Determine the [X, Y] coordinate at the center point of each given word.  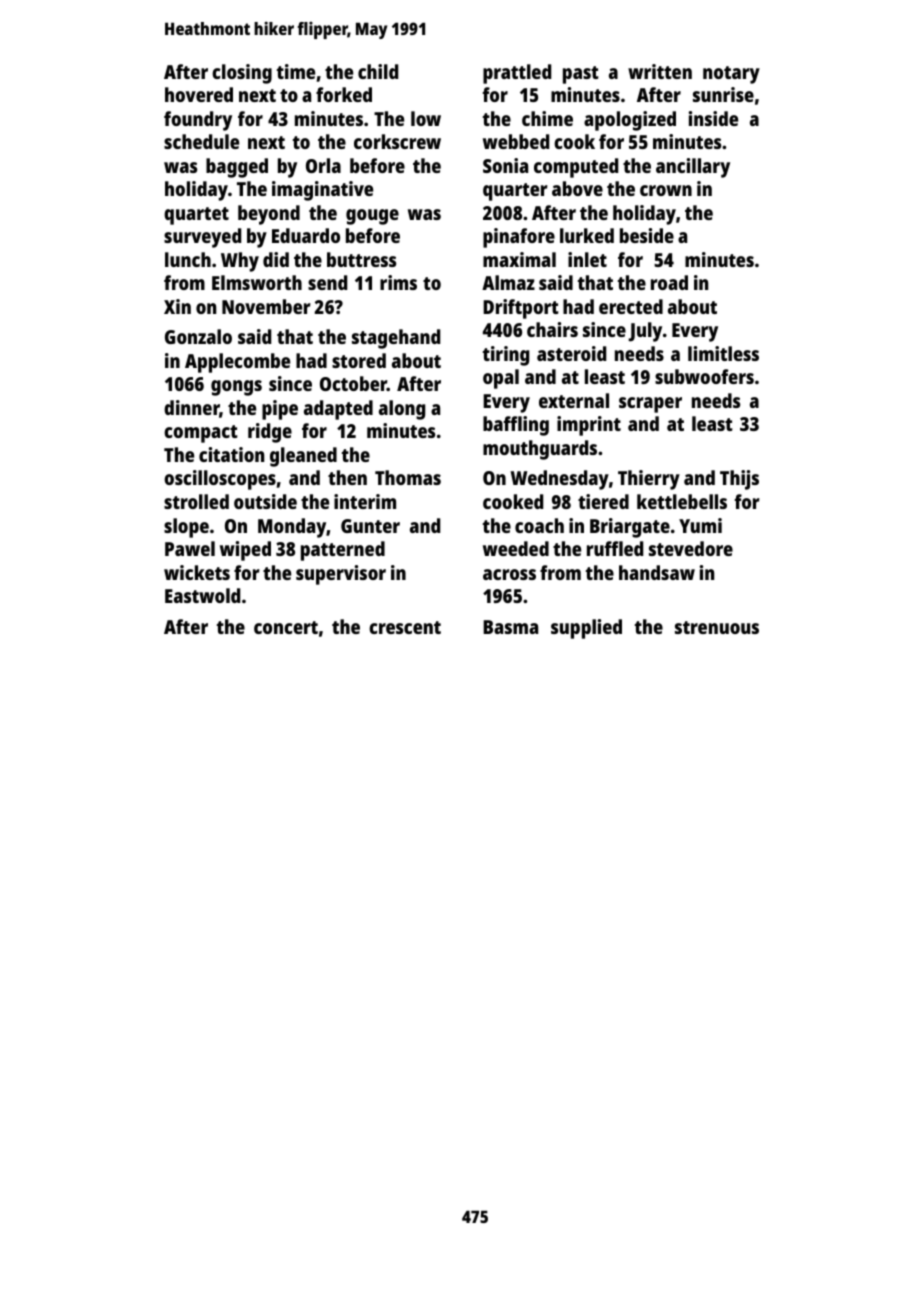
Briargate [630, 528]
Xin [177, 306]
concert [286, 627]
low [426, 118]
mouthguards [540, 450]
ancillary [693, 168]
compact [201, 434]
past [581, 75]
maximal [519, 259]
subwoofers [704, 376]
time [296, 71]
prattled [517, 74]
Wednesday [560, 480]
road [669, 282]
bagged [237, 168]
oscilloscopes [220, 480]
